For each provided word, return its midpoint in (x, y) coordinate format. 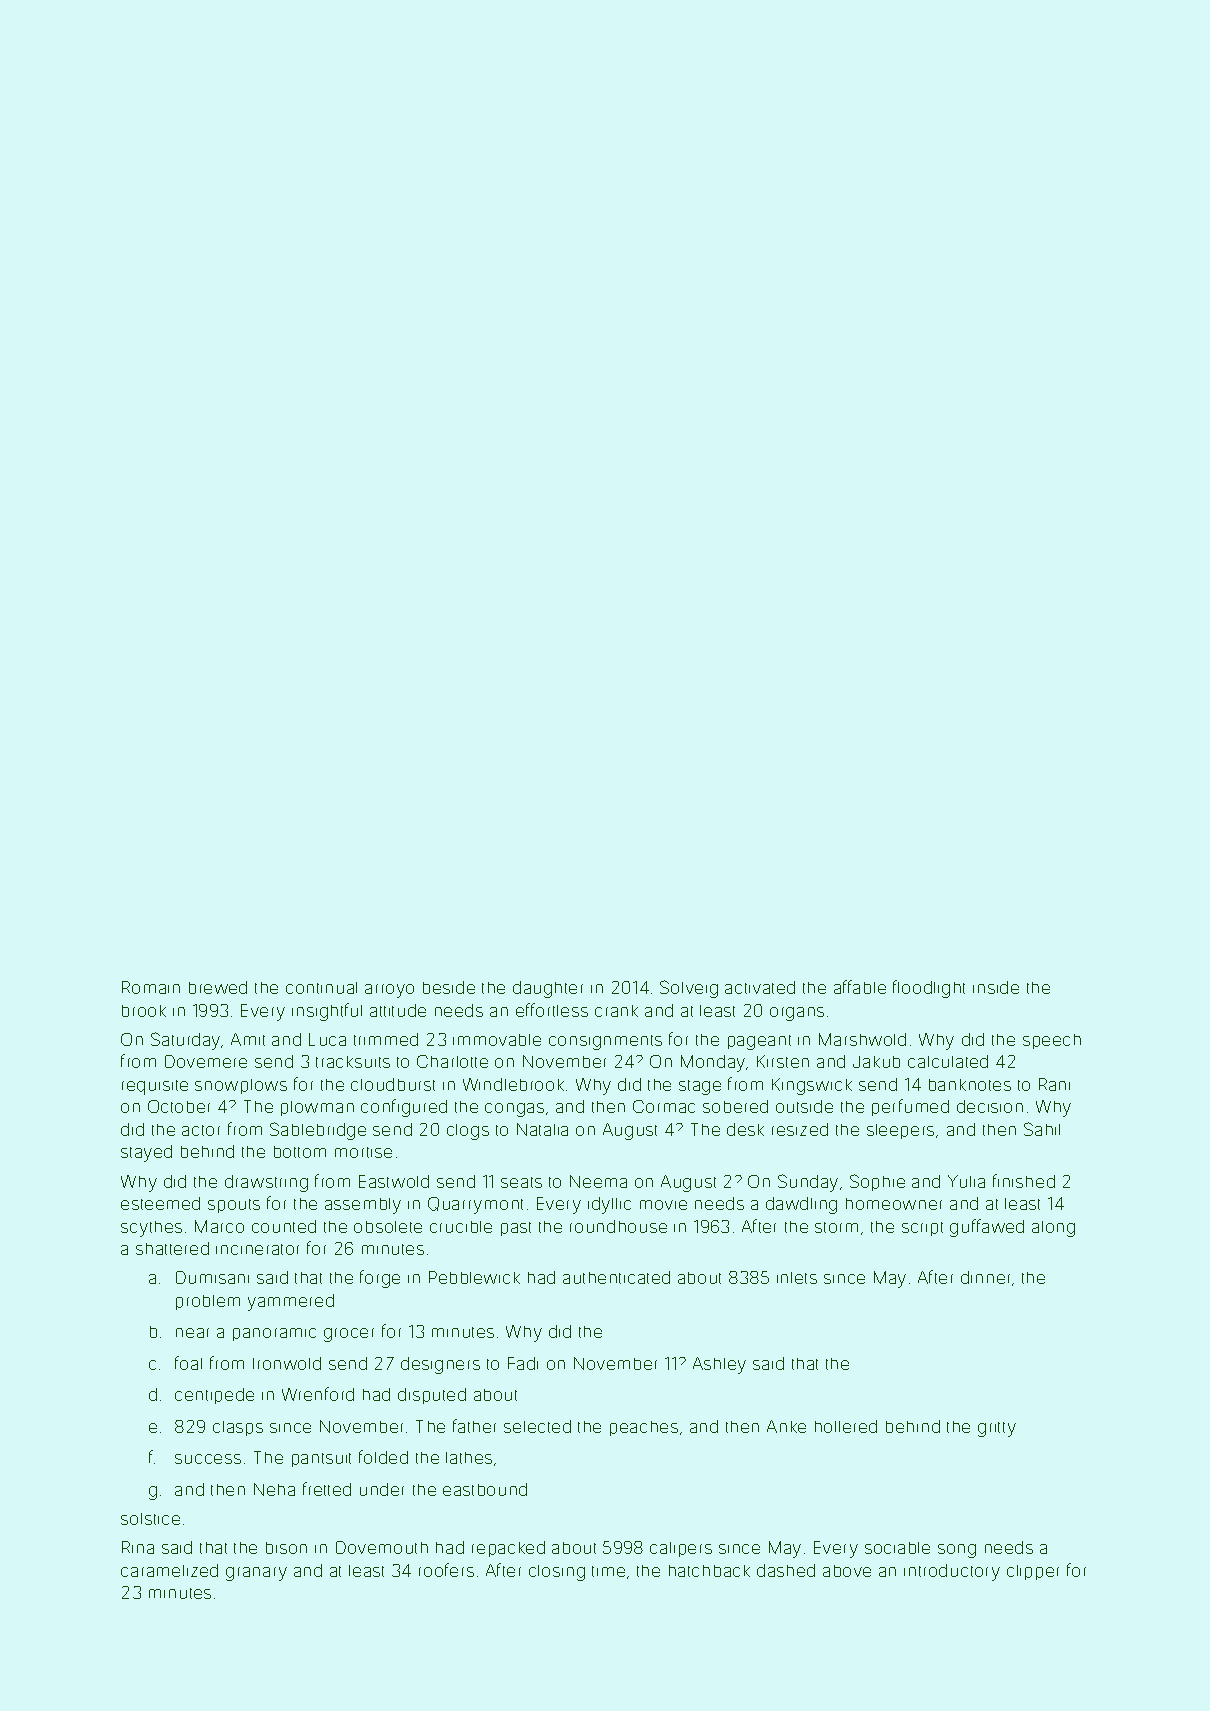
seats (521, 1182)
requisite (155, 1087)
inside (996, 987)
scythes (151, 1229)
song (957, 1551)
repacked (508, 1549)
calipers (681, 1549)
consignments (605, 1042)
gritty (997, 1429)
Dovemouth (382, 1547)
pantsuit (321, 1460)
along (1053, 1229)
